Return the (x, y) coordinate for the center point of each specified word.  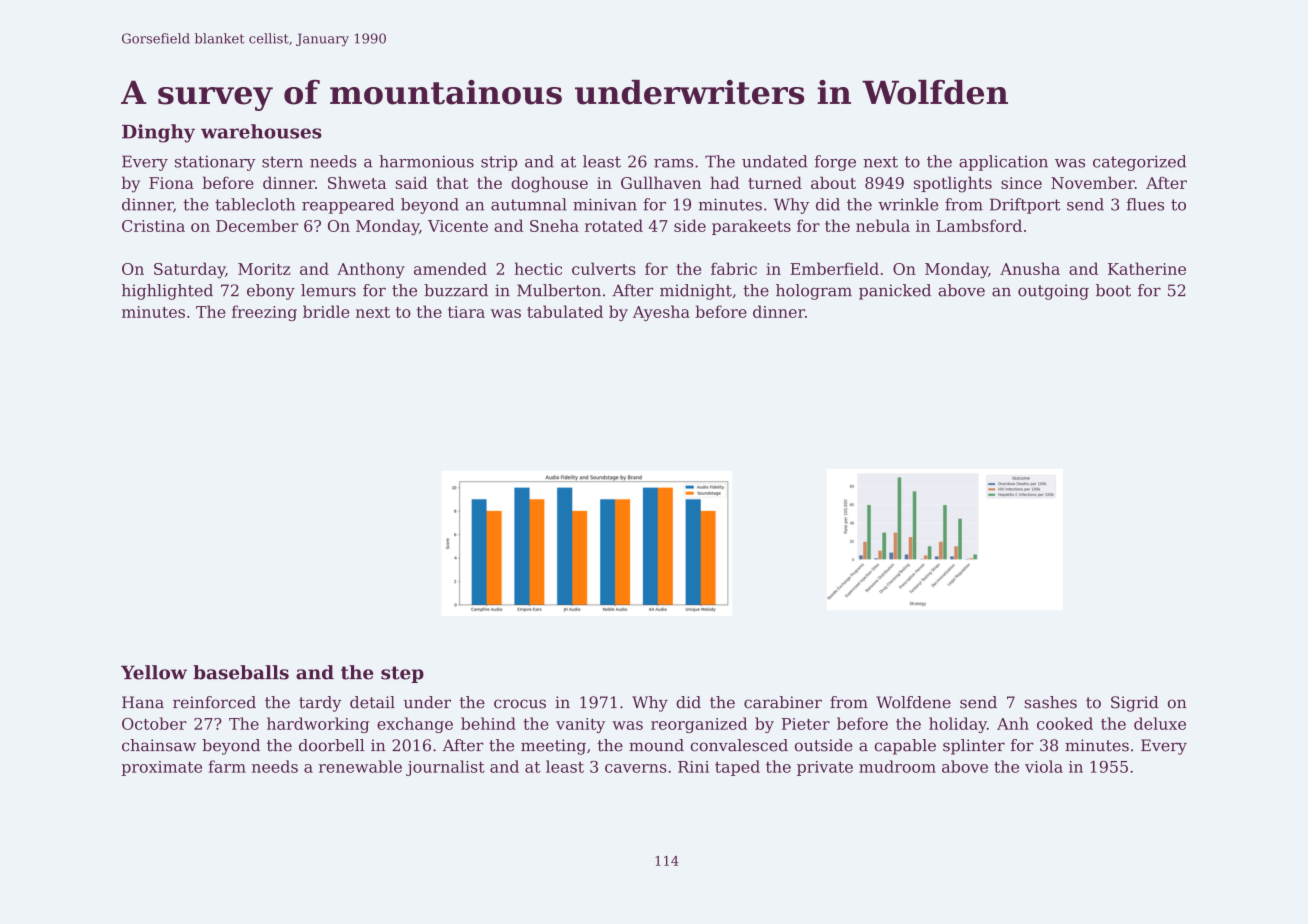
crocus (520, 704)
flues (1145, 204)
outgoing (1053, 292)
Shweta (357, 182)
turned (775, 182)
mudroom (897, 766)
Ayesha (661, 313)
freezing (264, 313)
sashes (1051, 702)
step (402, 674)
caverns (636, 768)
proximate (161, 768)
